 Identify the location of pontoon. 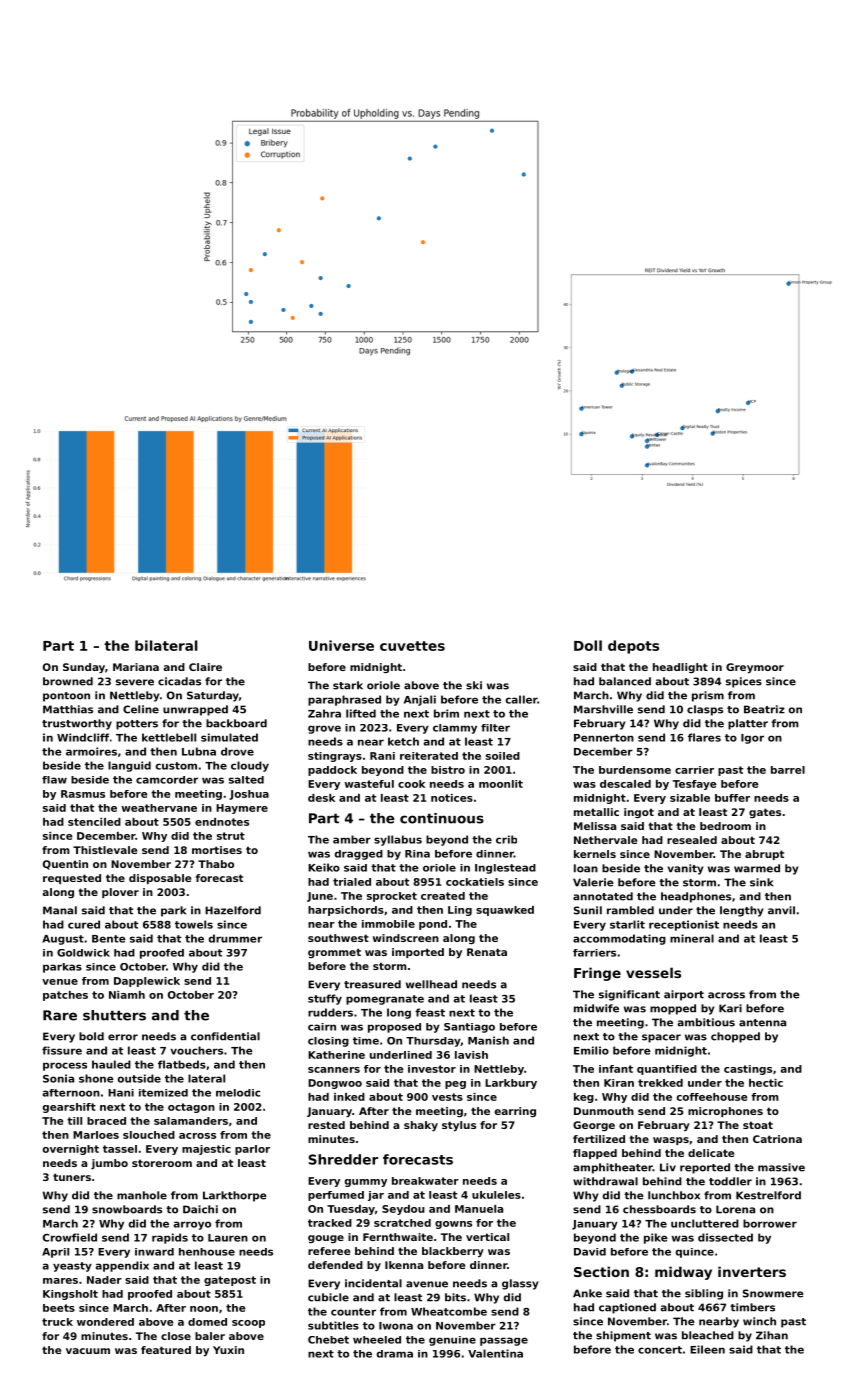
(66, 697).
